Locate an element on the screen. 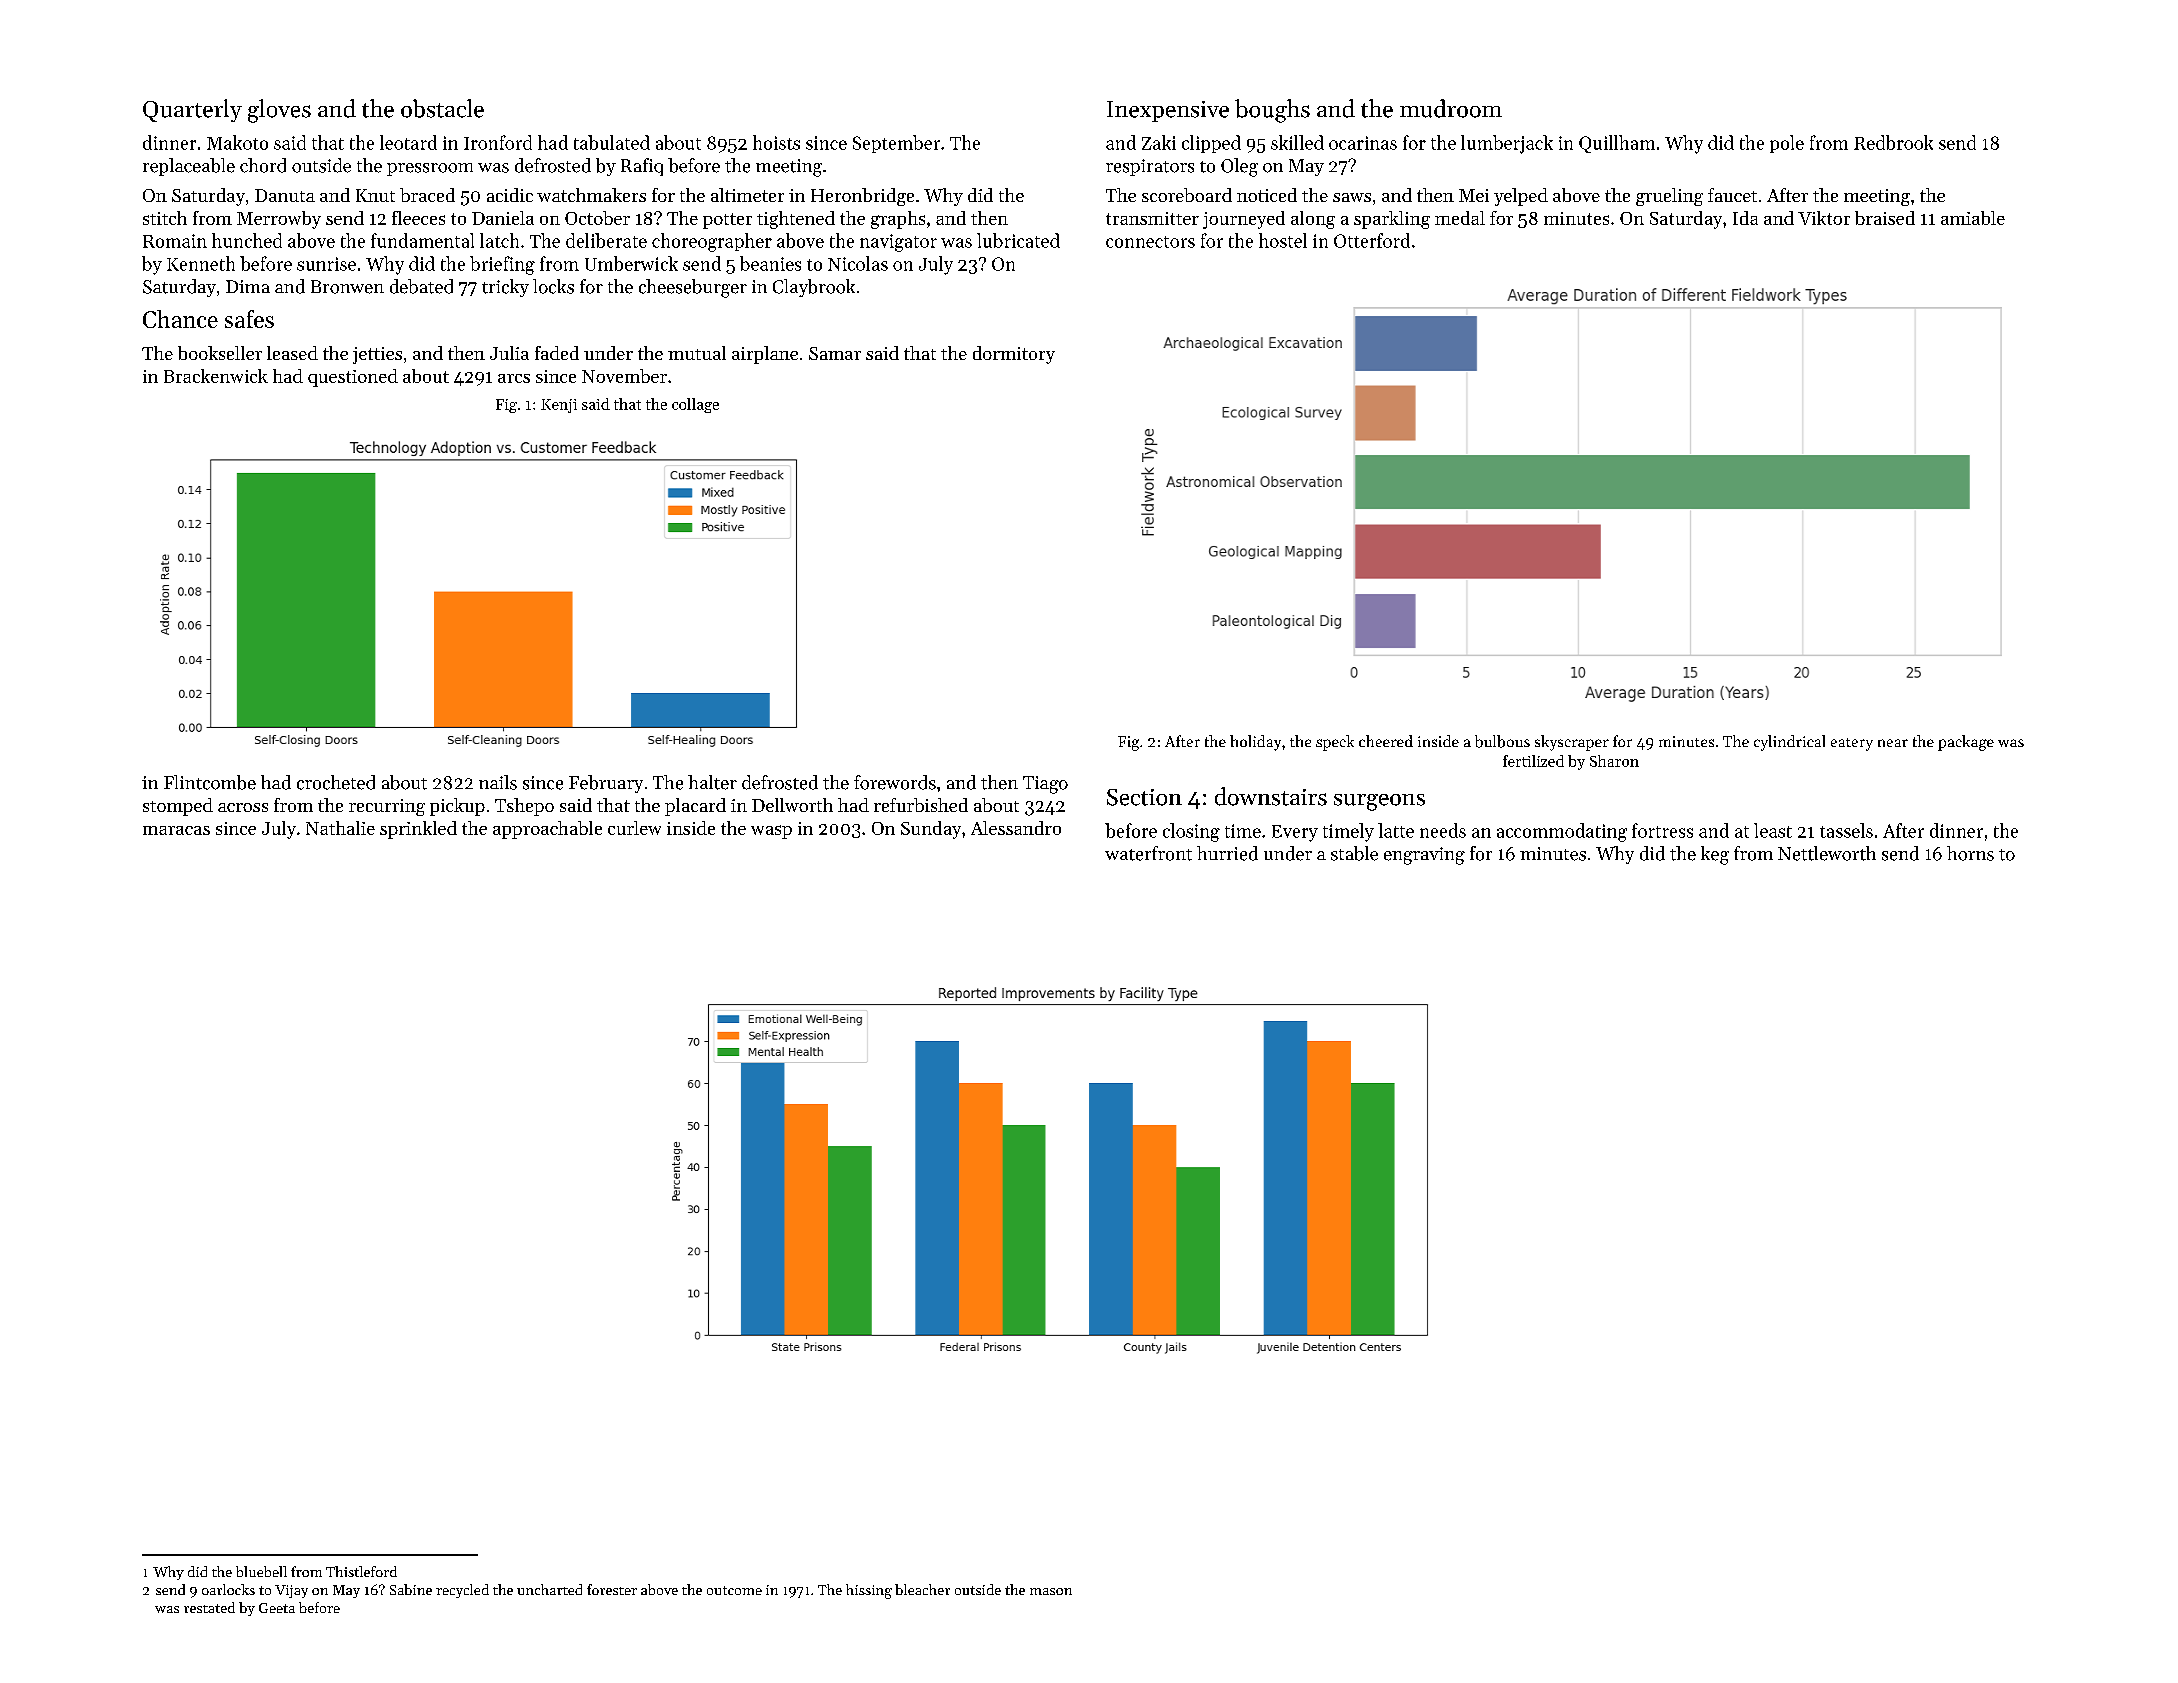 This screenshot has width=2178, height=1683. Otterford is located at coordinates (1372, 240).
